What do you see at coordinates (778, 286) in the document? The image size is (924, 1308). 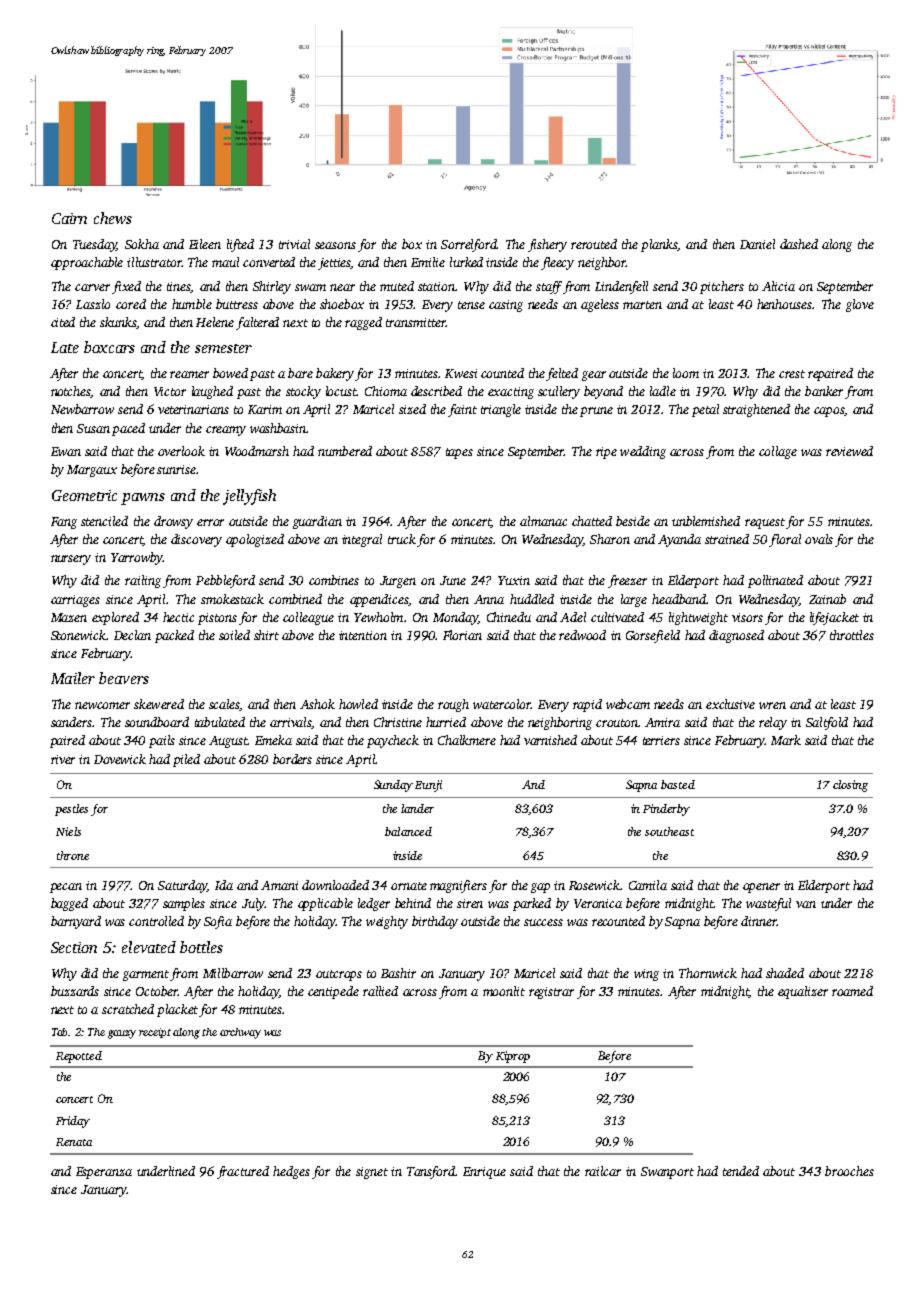 I see `Alicia` at bounding box center [778, 286].
